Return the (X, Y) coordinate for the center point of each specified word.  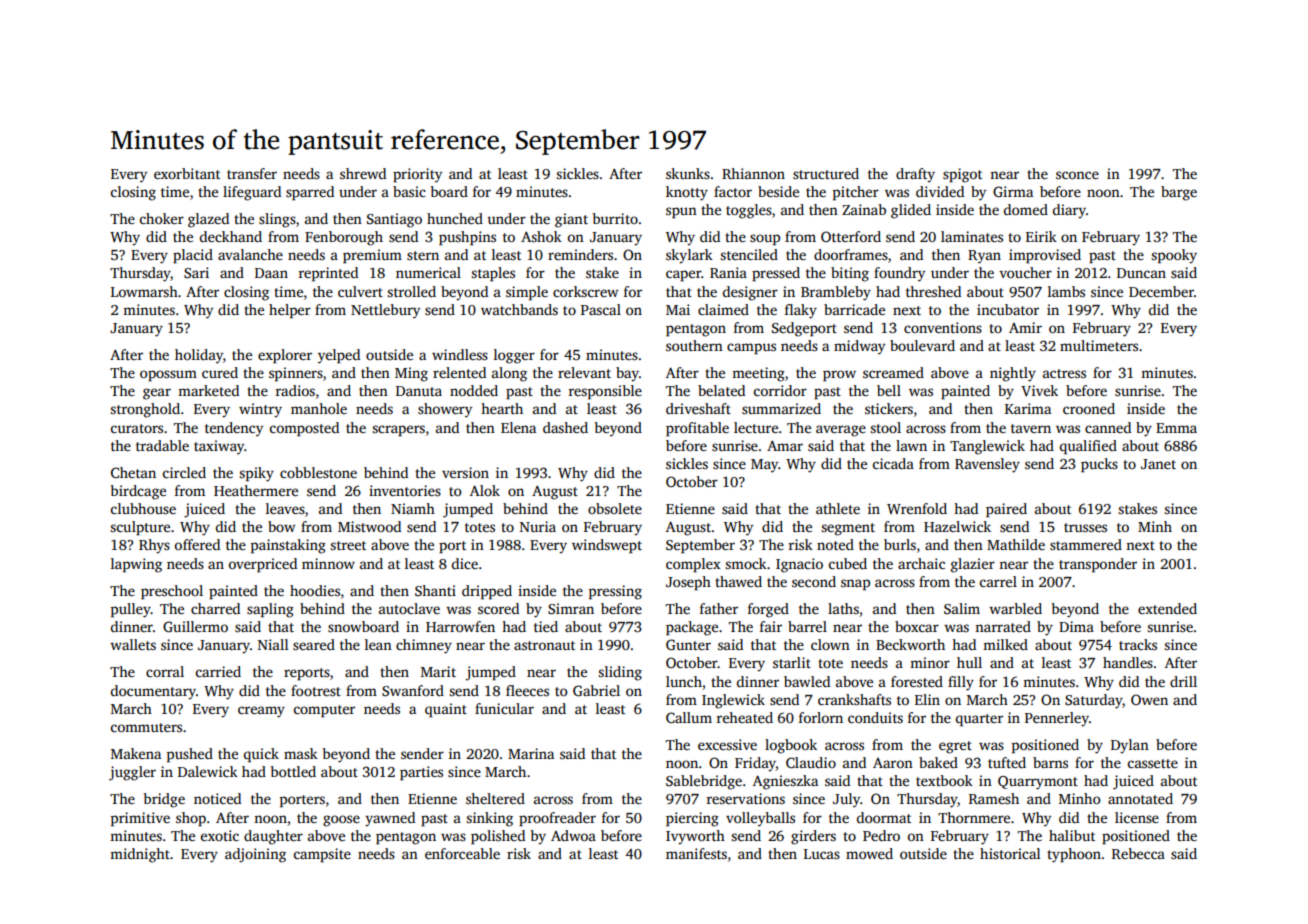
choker (162, 218)
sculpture (140, 528)
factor (733, 191)
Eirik (1041, 236)
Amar (785, 446)
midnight (140, 855)
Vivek (1039, 390)
